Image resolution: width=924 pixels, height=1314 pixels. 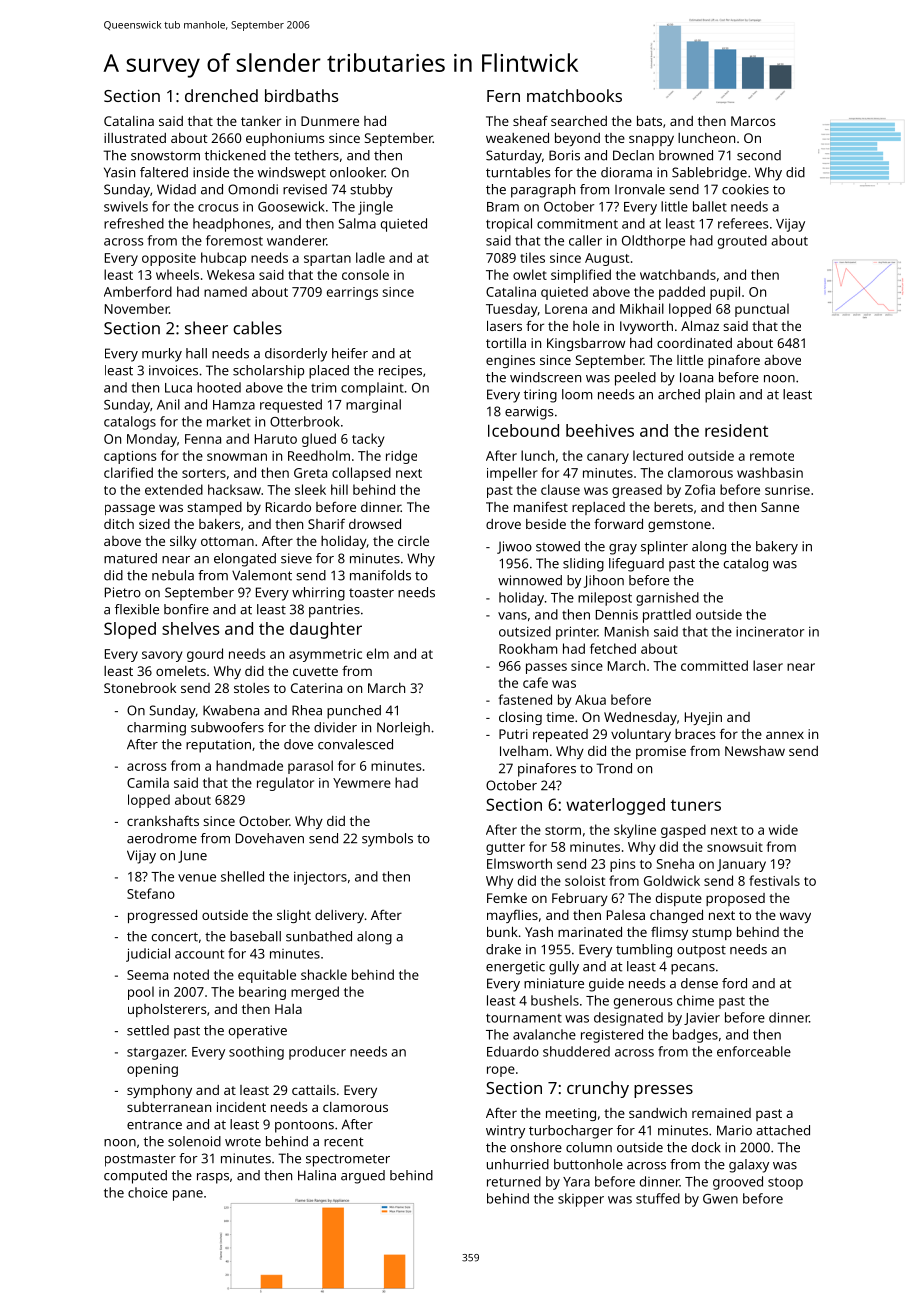 What do you see at coordinates (574, 95) in the document?
I see `matchbooks` at bounding box center [574, 95].
